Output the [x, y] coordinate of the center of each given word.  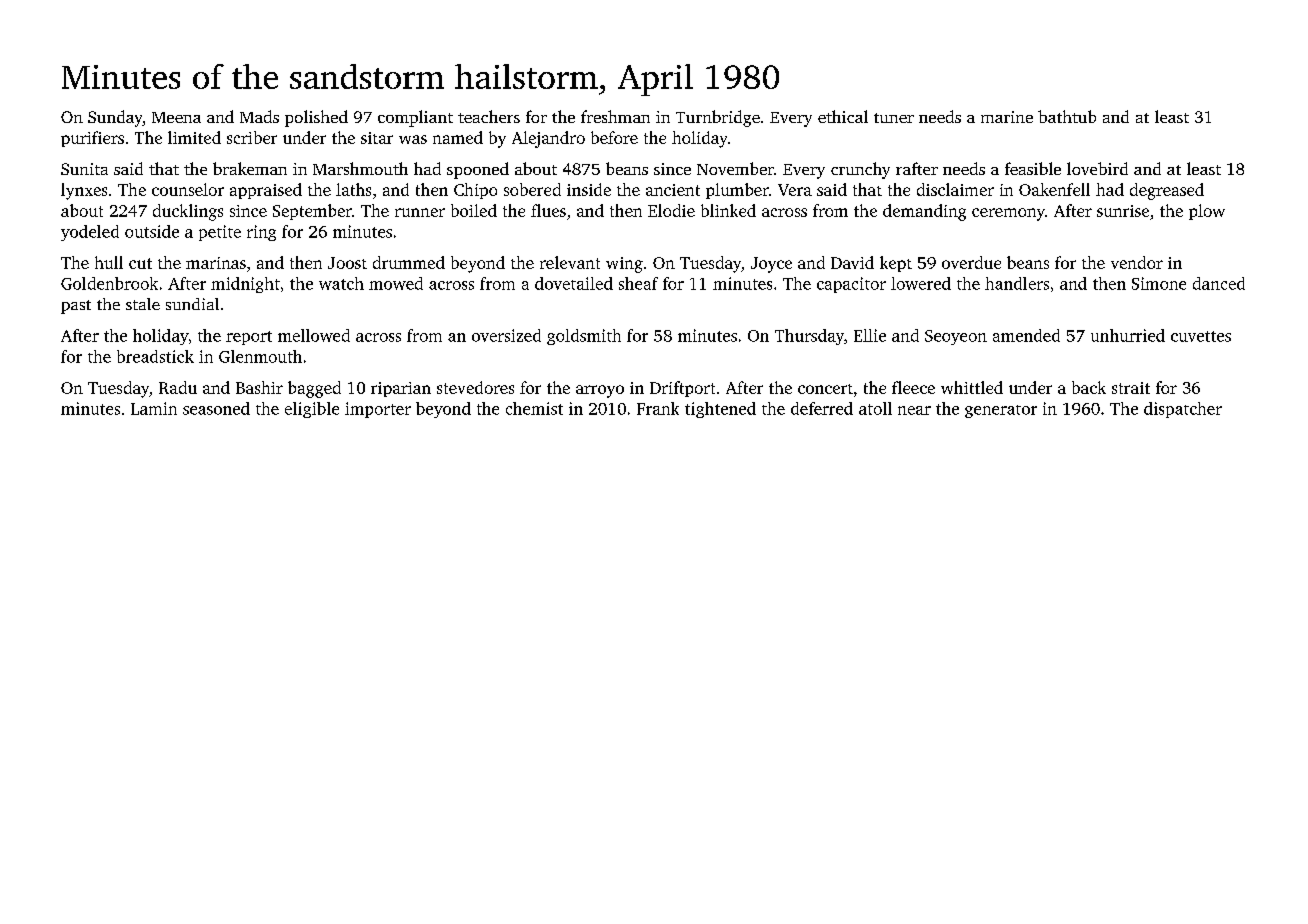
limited [194, 137]
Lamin [154, 408]
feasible [1033, 168]
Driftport [682, 389]
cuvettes [1201, 336]
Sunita [84, 169]
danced [1219, 283]
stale [143, 304]
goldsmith [584, 337]
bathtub [1067, 116]
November [735, 168]
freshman [615, 116]
